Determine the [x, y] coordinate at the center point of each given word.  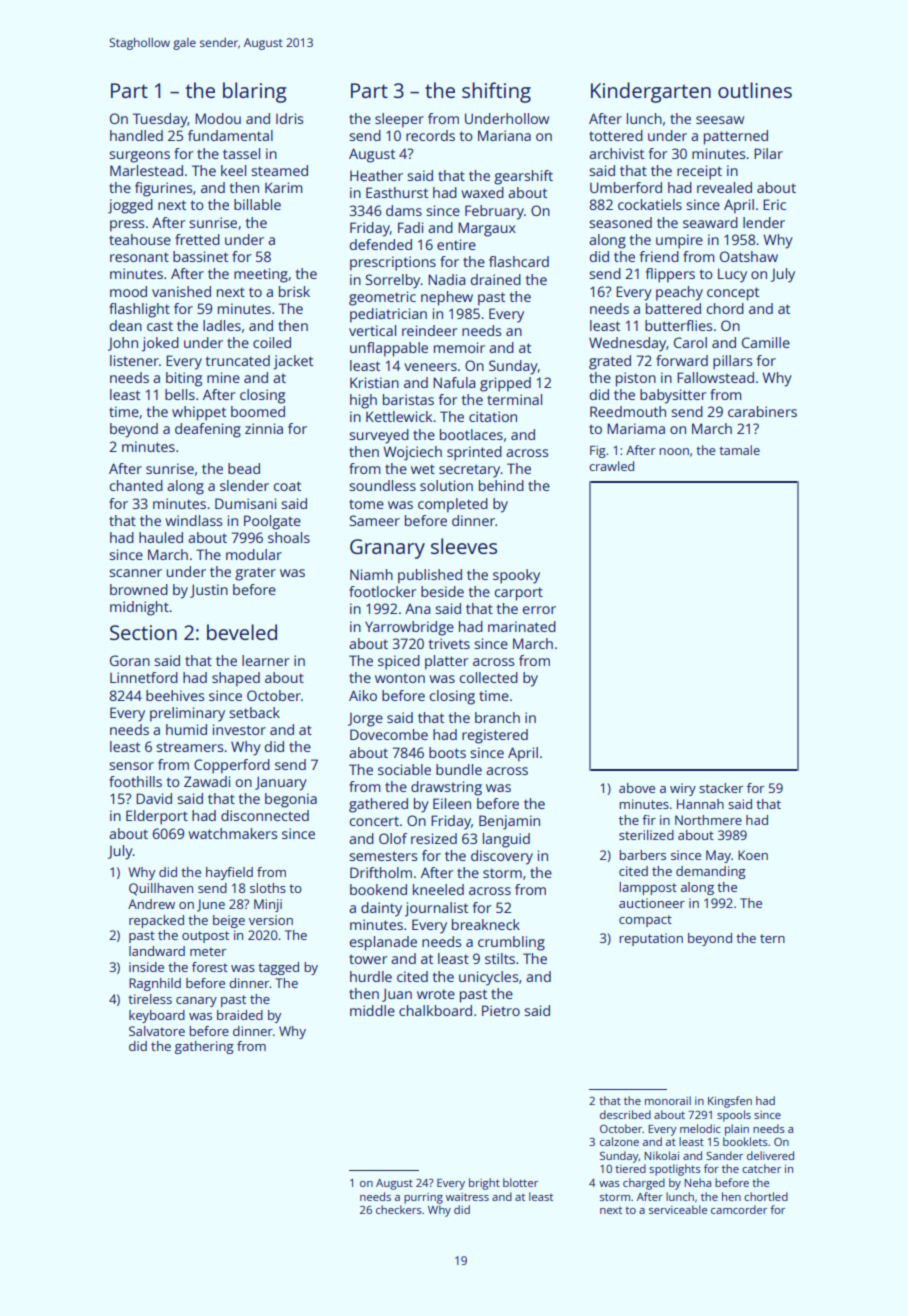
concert [374, 821]
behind [501, 485]
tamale [739, 450]
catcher [761, 1168]
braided [240, 1015]
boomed [258, 411]
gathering [204, 1047]
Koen [753, 855]
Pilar [768, 153]
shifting [496, 92]
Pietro [501, 1010]
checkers [399, 1209]
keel [233, 170]
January [281, 783]
